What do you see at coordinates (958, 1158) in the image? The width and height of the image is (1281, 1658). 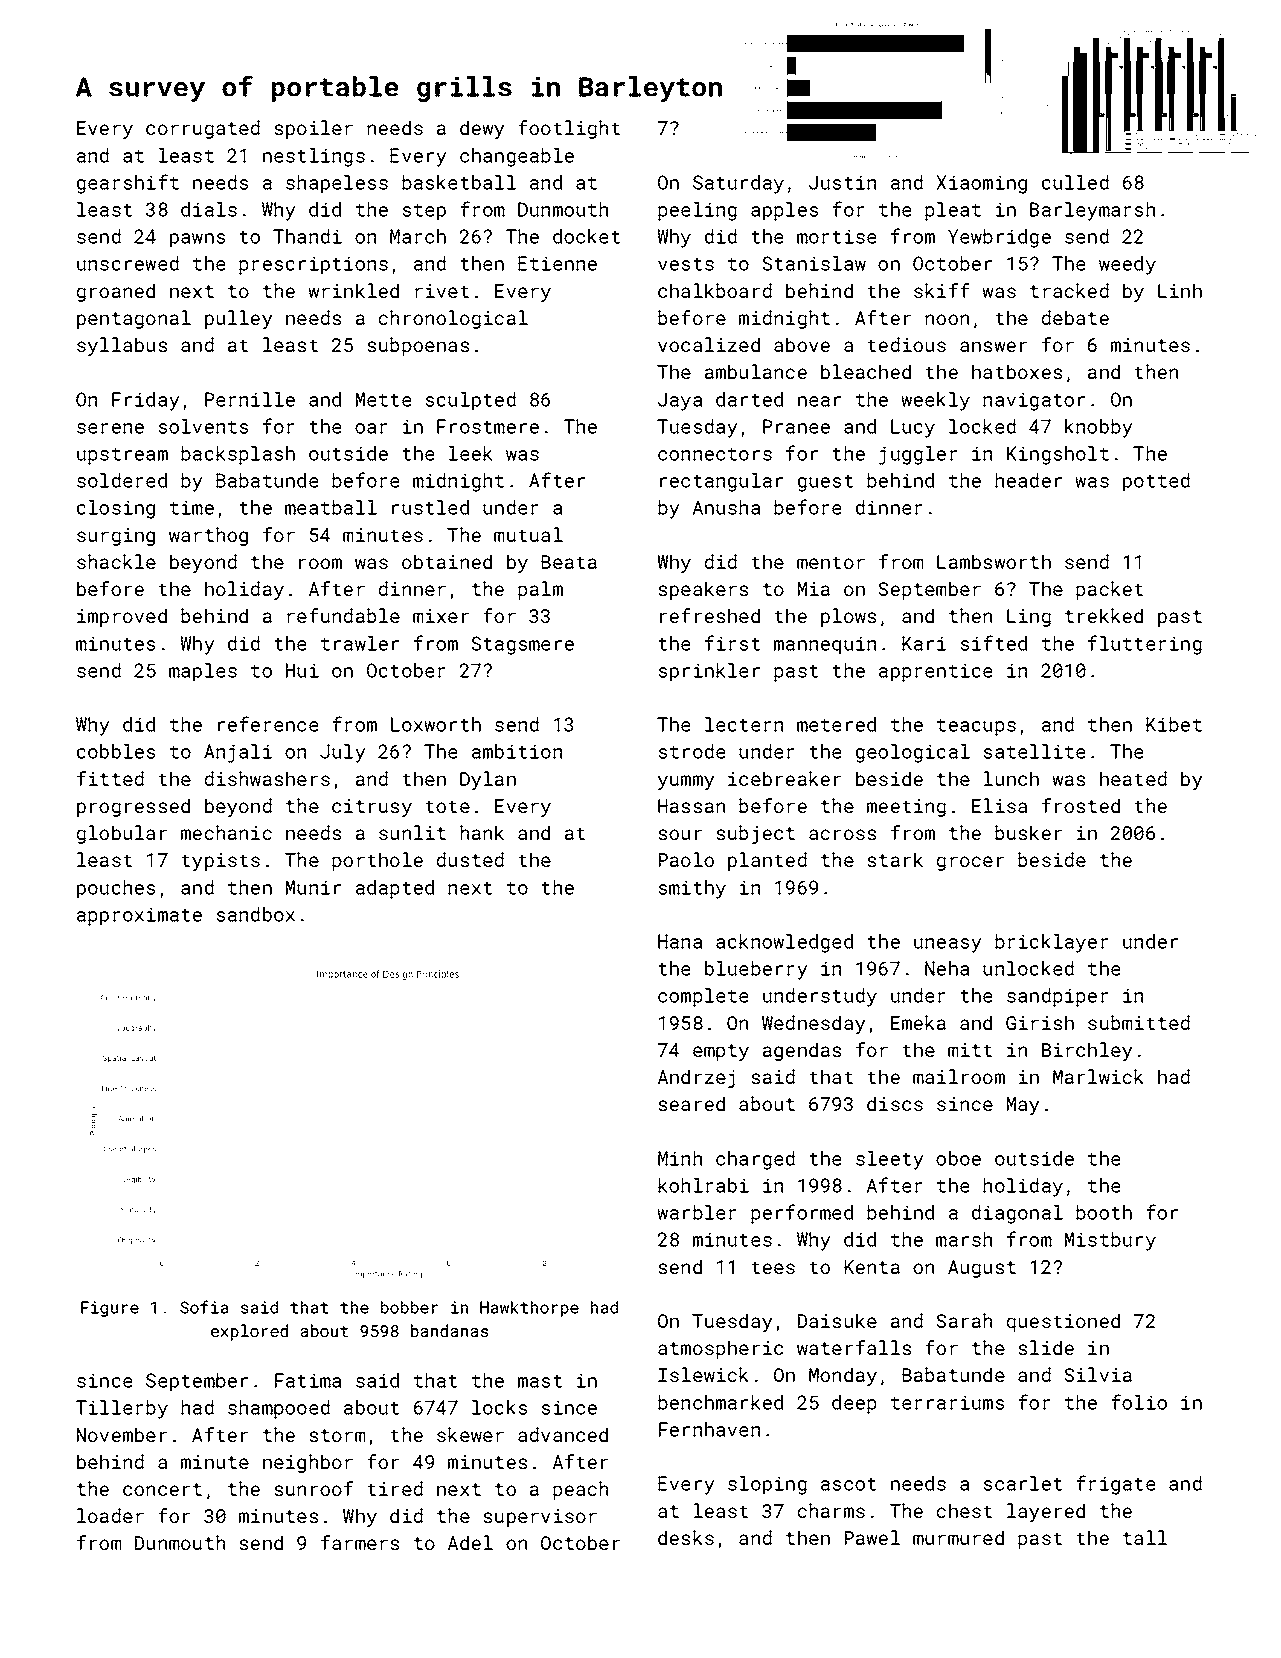 I see `oboe` at bounding box center [958, 1158].
